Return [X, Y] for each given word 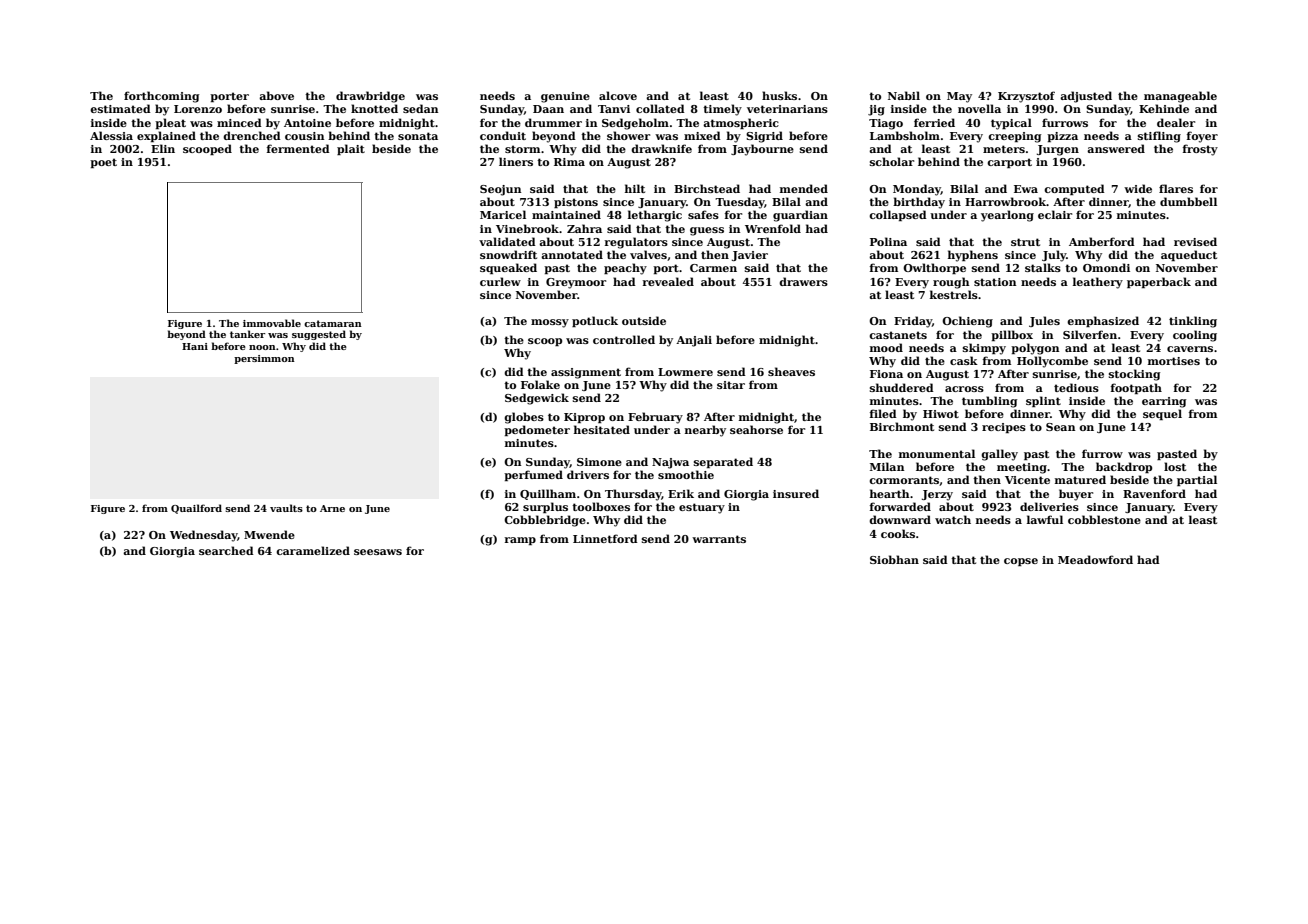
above [276, 95]
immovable [272, 323]
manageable [1180, 97]
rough [951, 283]
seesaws [378, 552]
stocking [1134, 375]
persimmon [264, 359]
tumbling [989, 402]
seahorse [756, 429]
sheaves [791, 371]
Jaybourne [762, 150]
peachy [625, 269]
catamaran [333, 323]
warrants [719, 539]
